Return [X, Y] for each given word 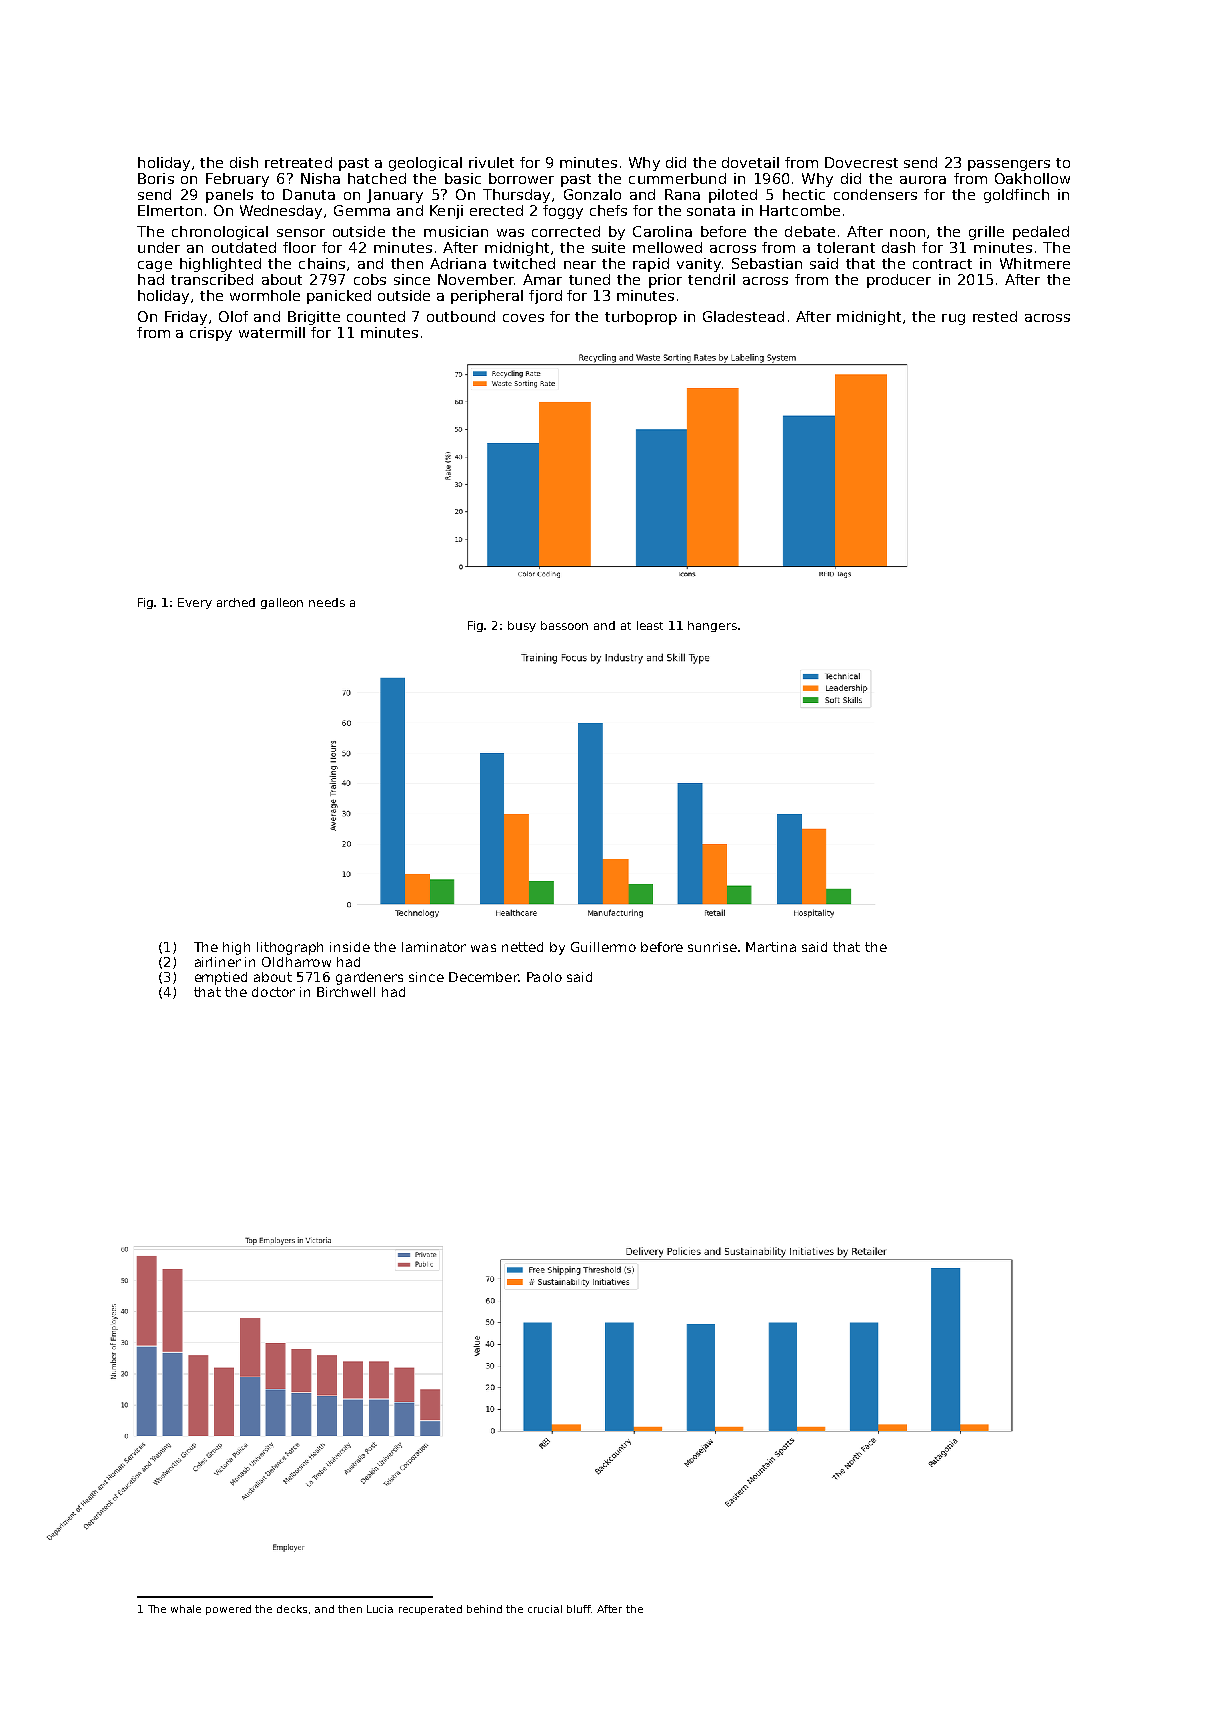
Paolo [544, 977]
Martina [771, 947]
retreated [298, 162]
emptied [221, 978]
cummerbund [677, 178]
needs [327, 602]
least [650, 625]
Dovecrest [861, 162]
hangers [712, 626]
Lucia [380, 1609]
